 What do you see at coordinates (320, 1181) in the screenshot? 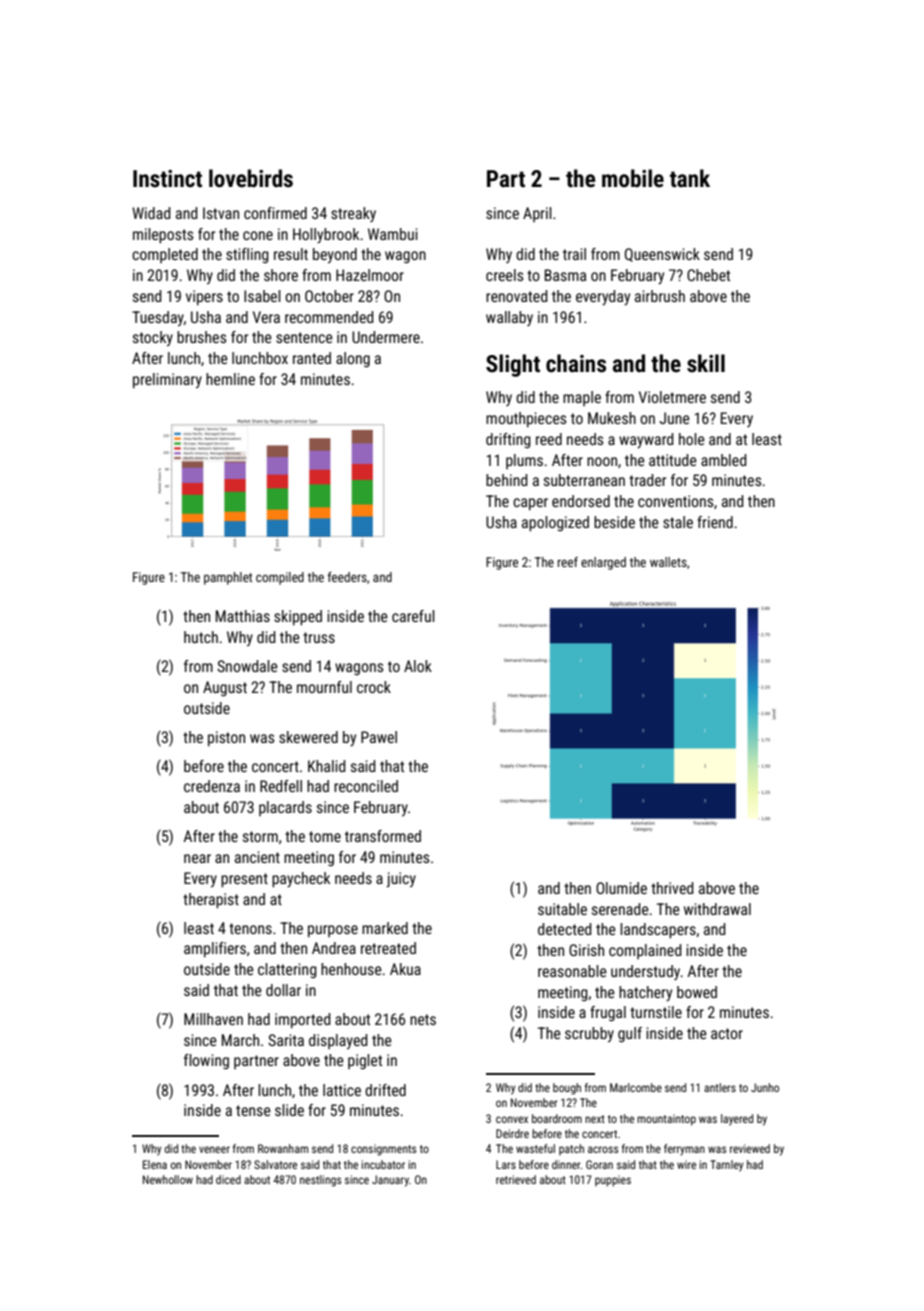
I see `nestlings` at bounding box center [320, 1181].
